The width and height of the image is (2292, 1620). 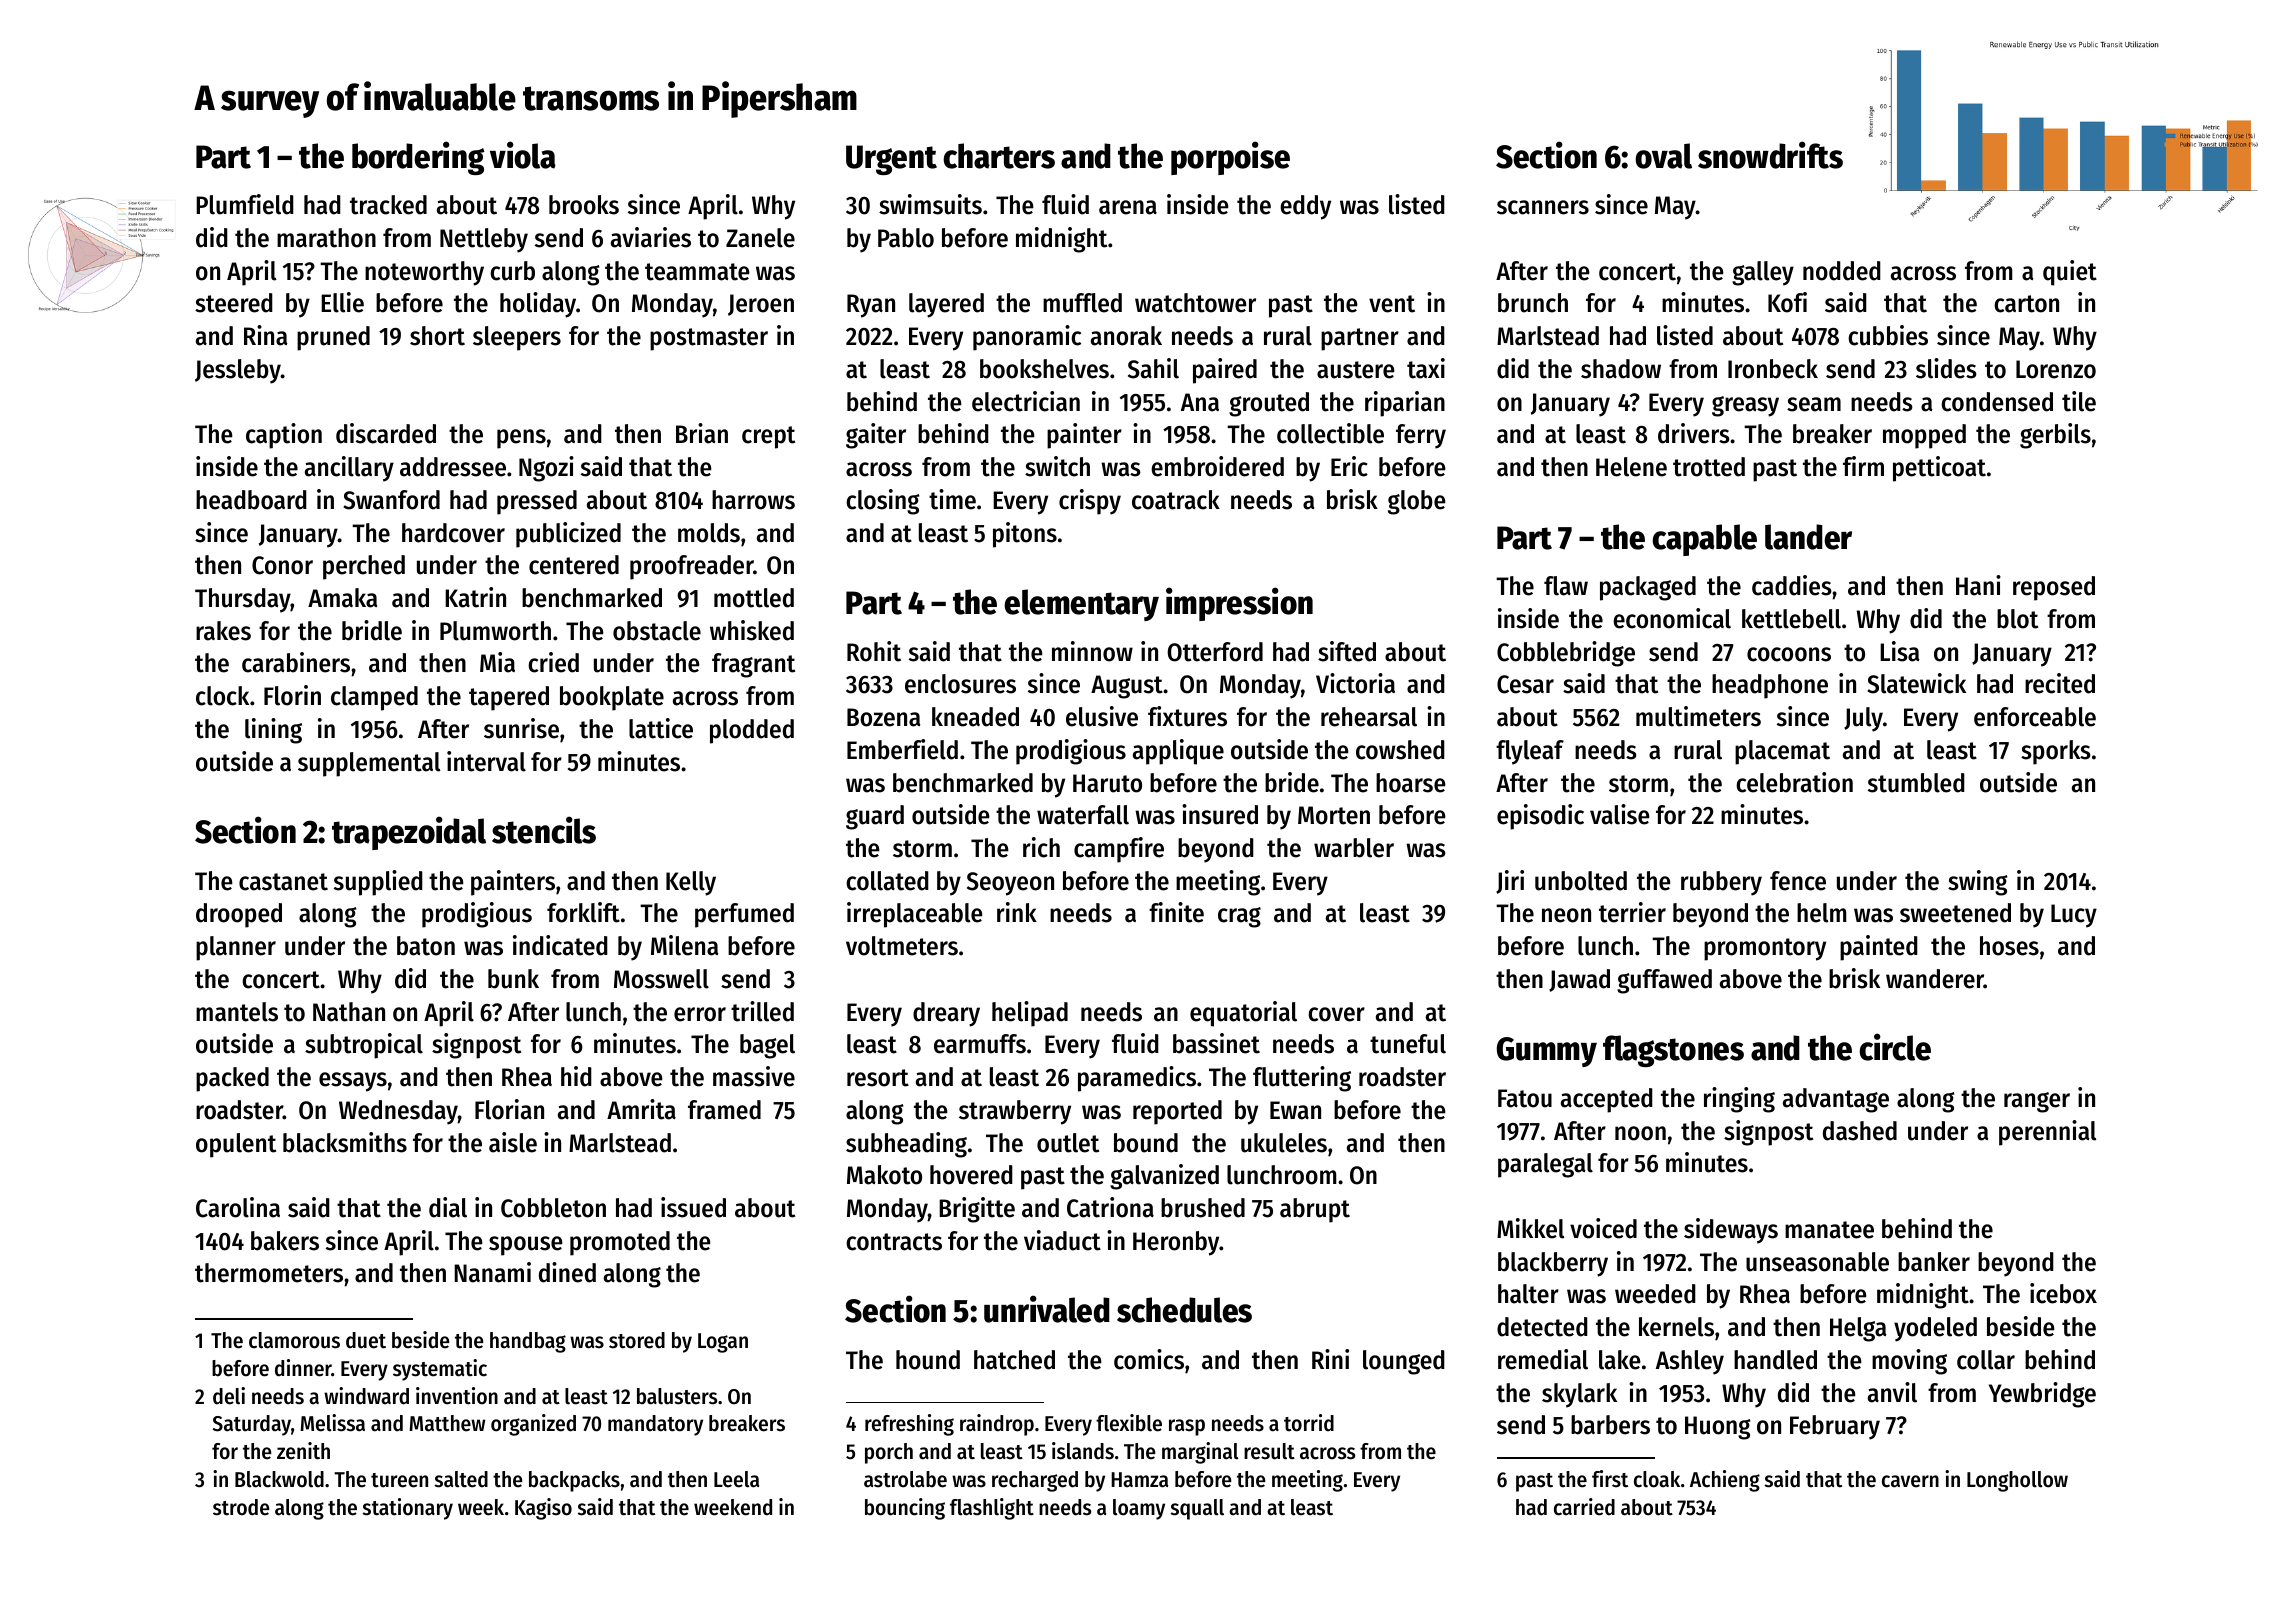 What do you see at coordinates (1315, 1210) in the image?
I see `abrupt` at bounding box center [1315, 1210].
